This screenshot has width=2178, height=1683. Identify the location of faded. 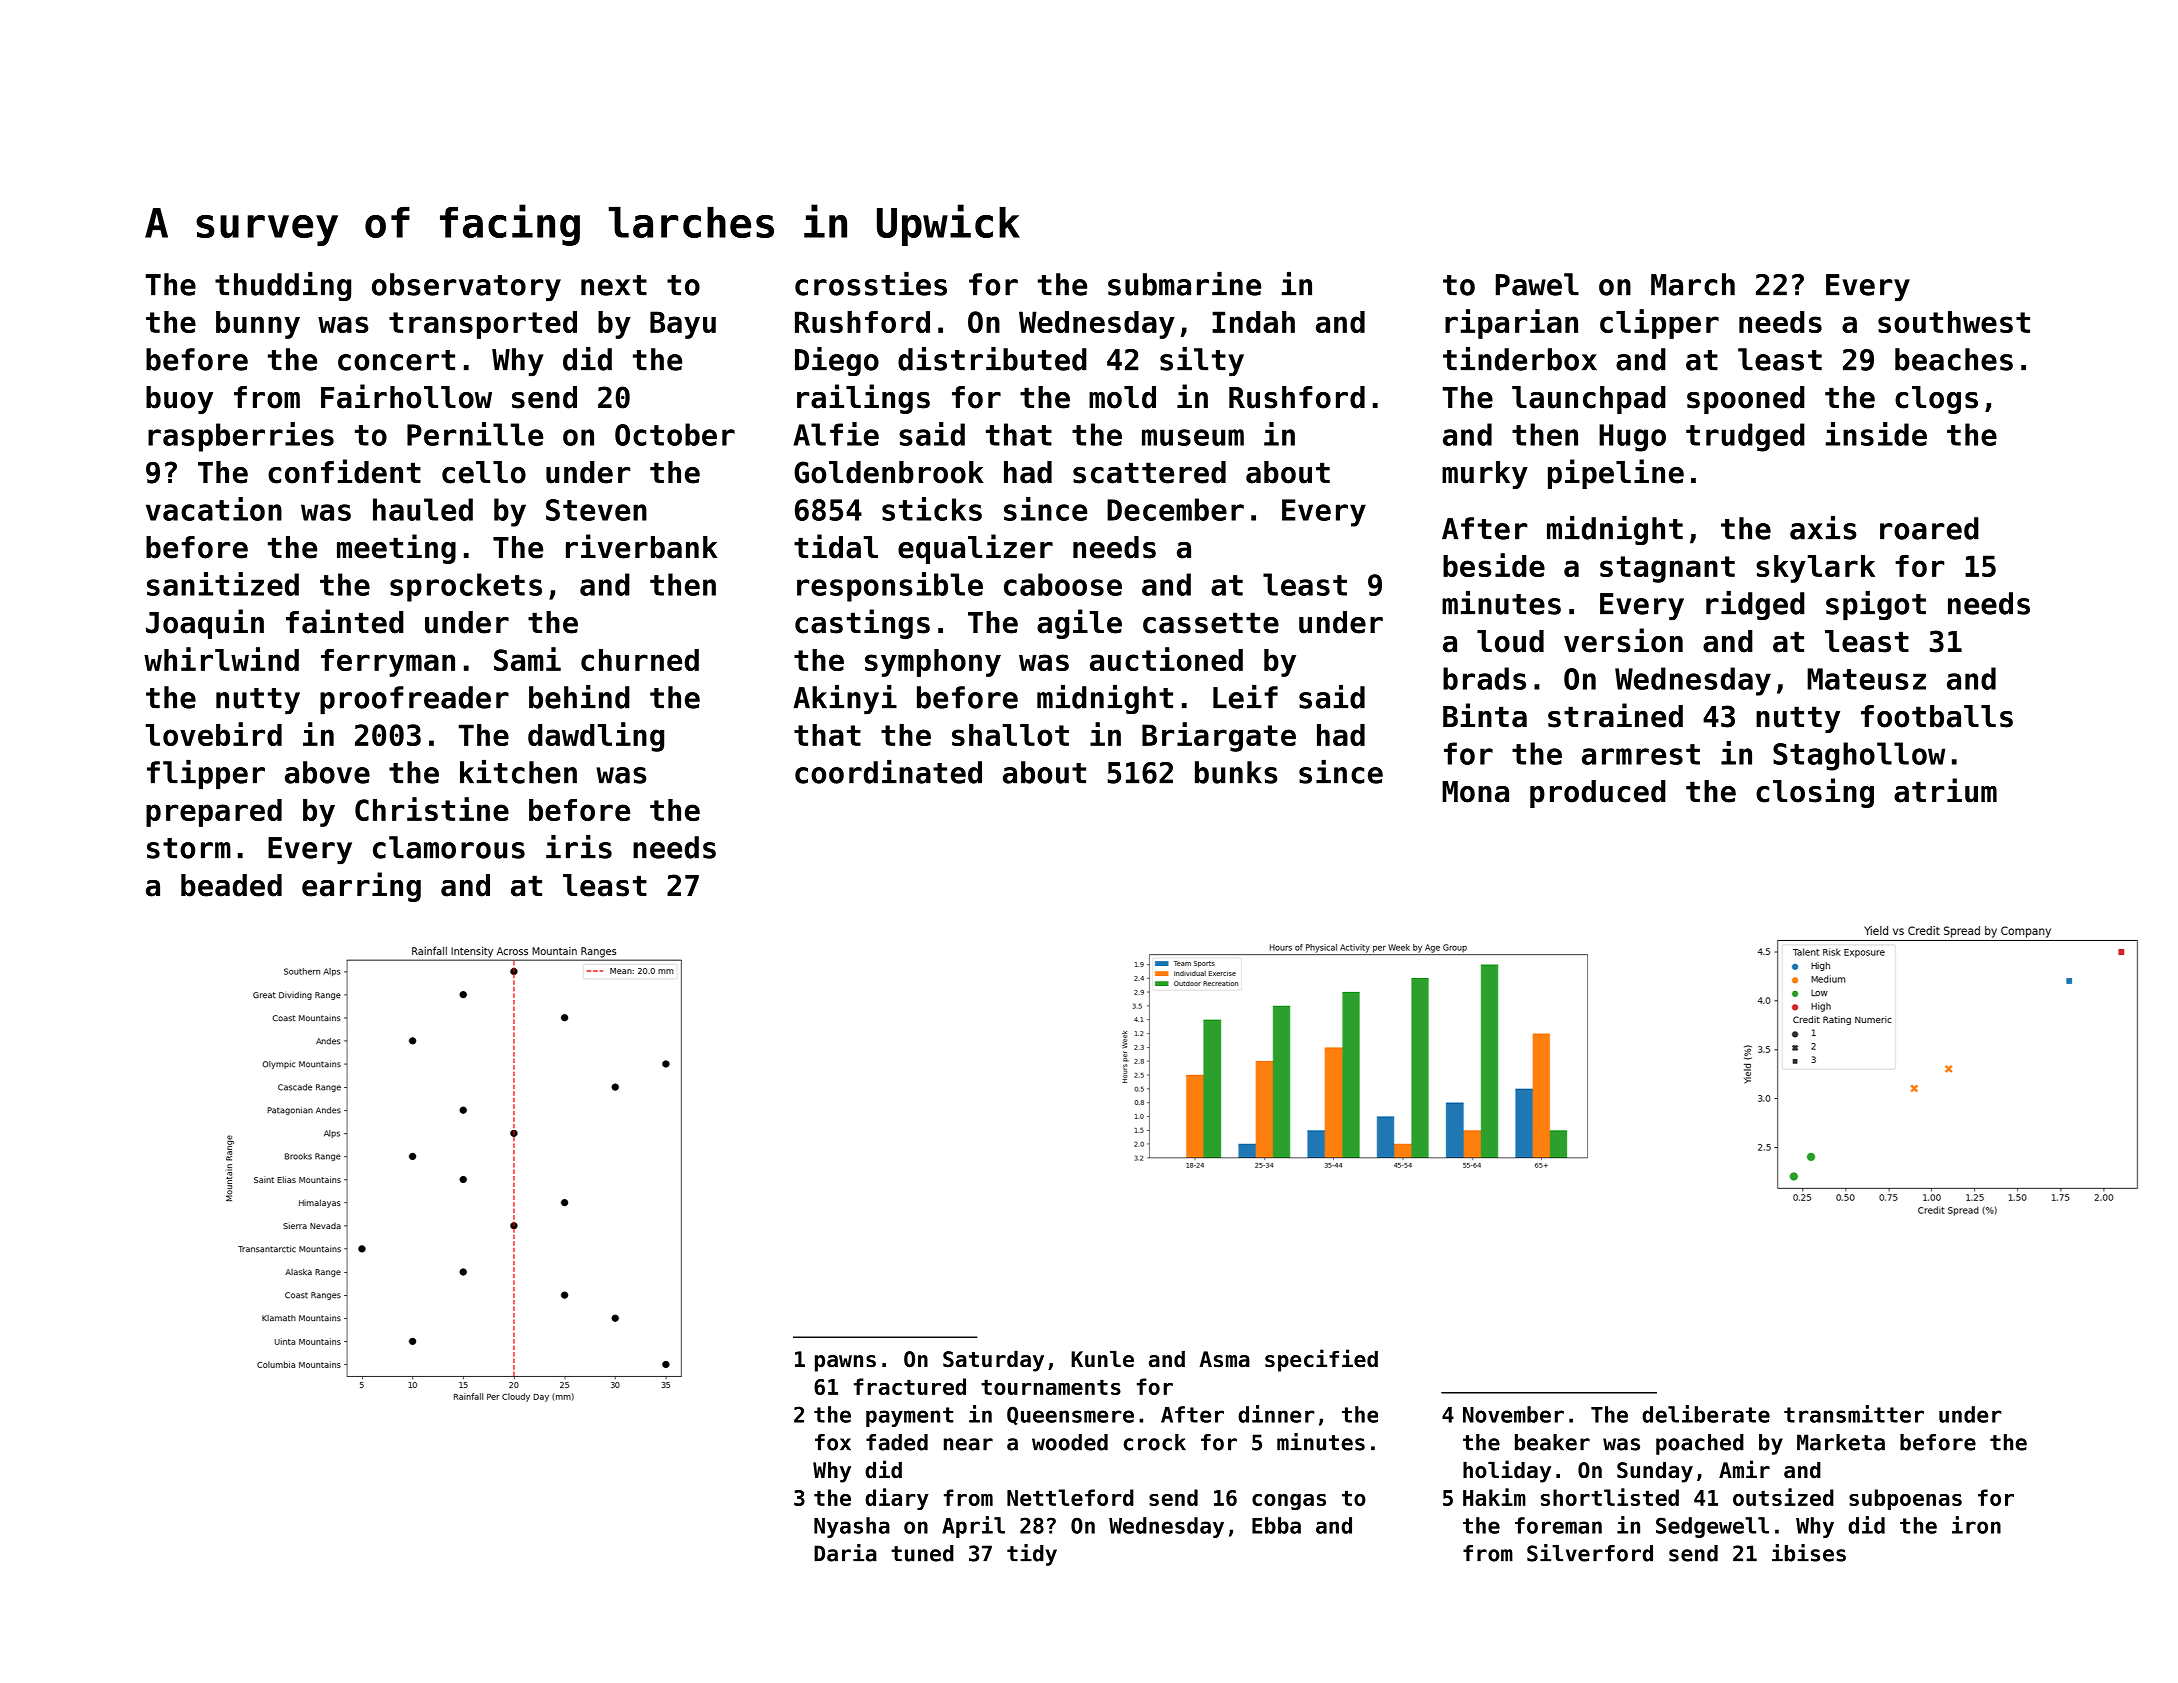
(897, 1442).
